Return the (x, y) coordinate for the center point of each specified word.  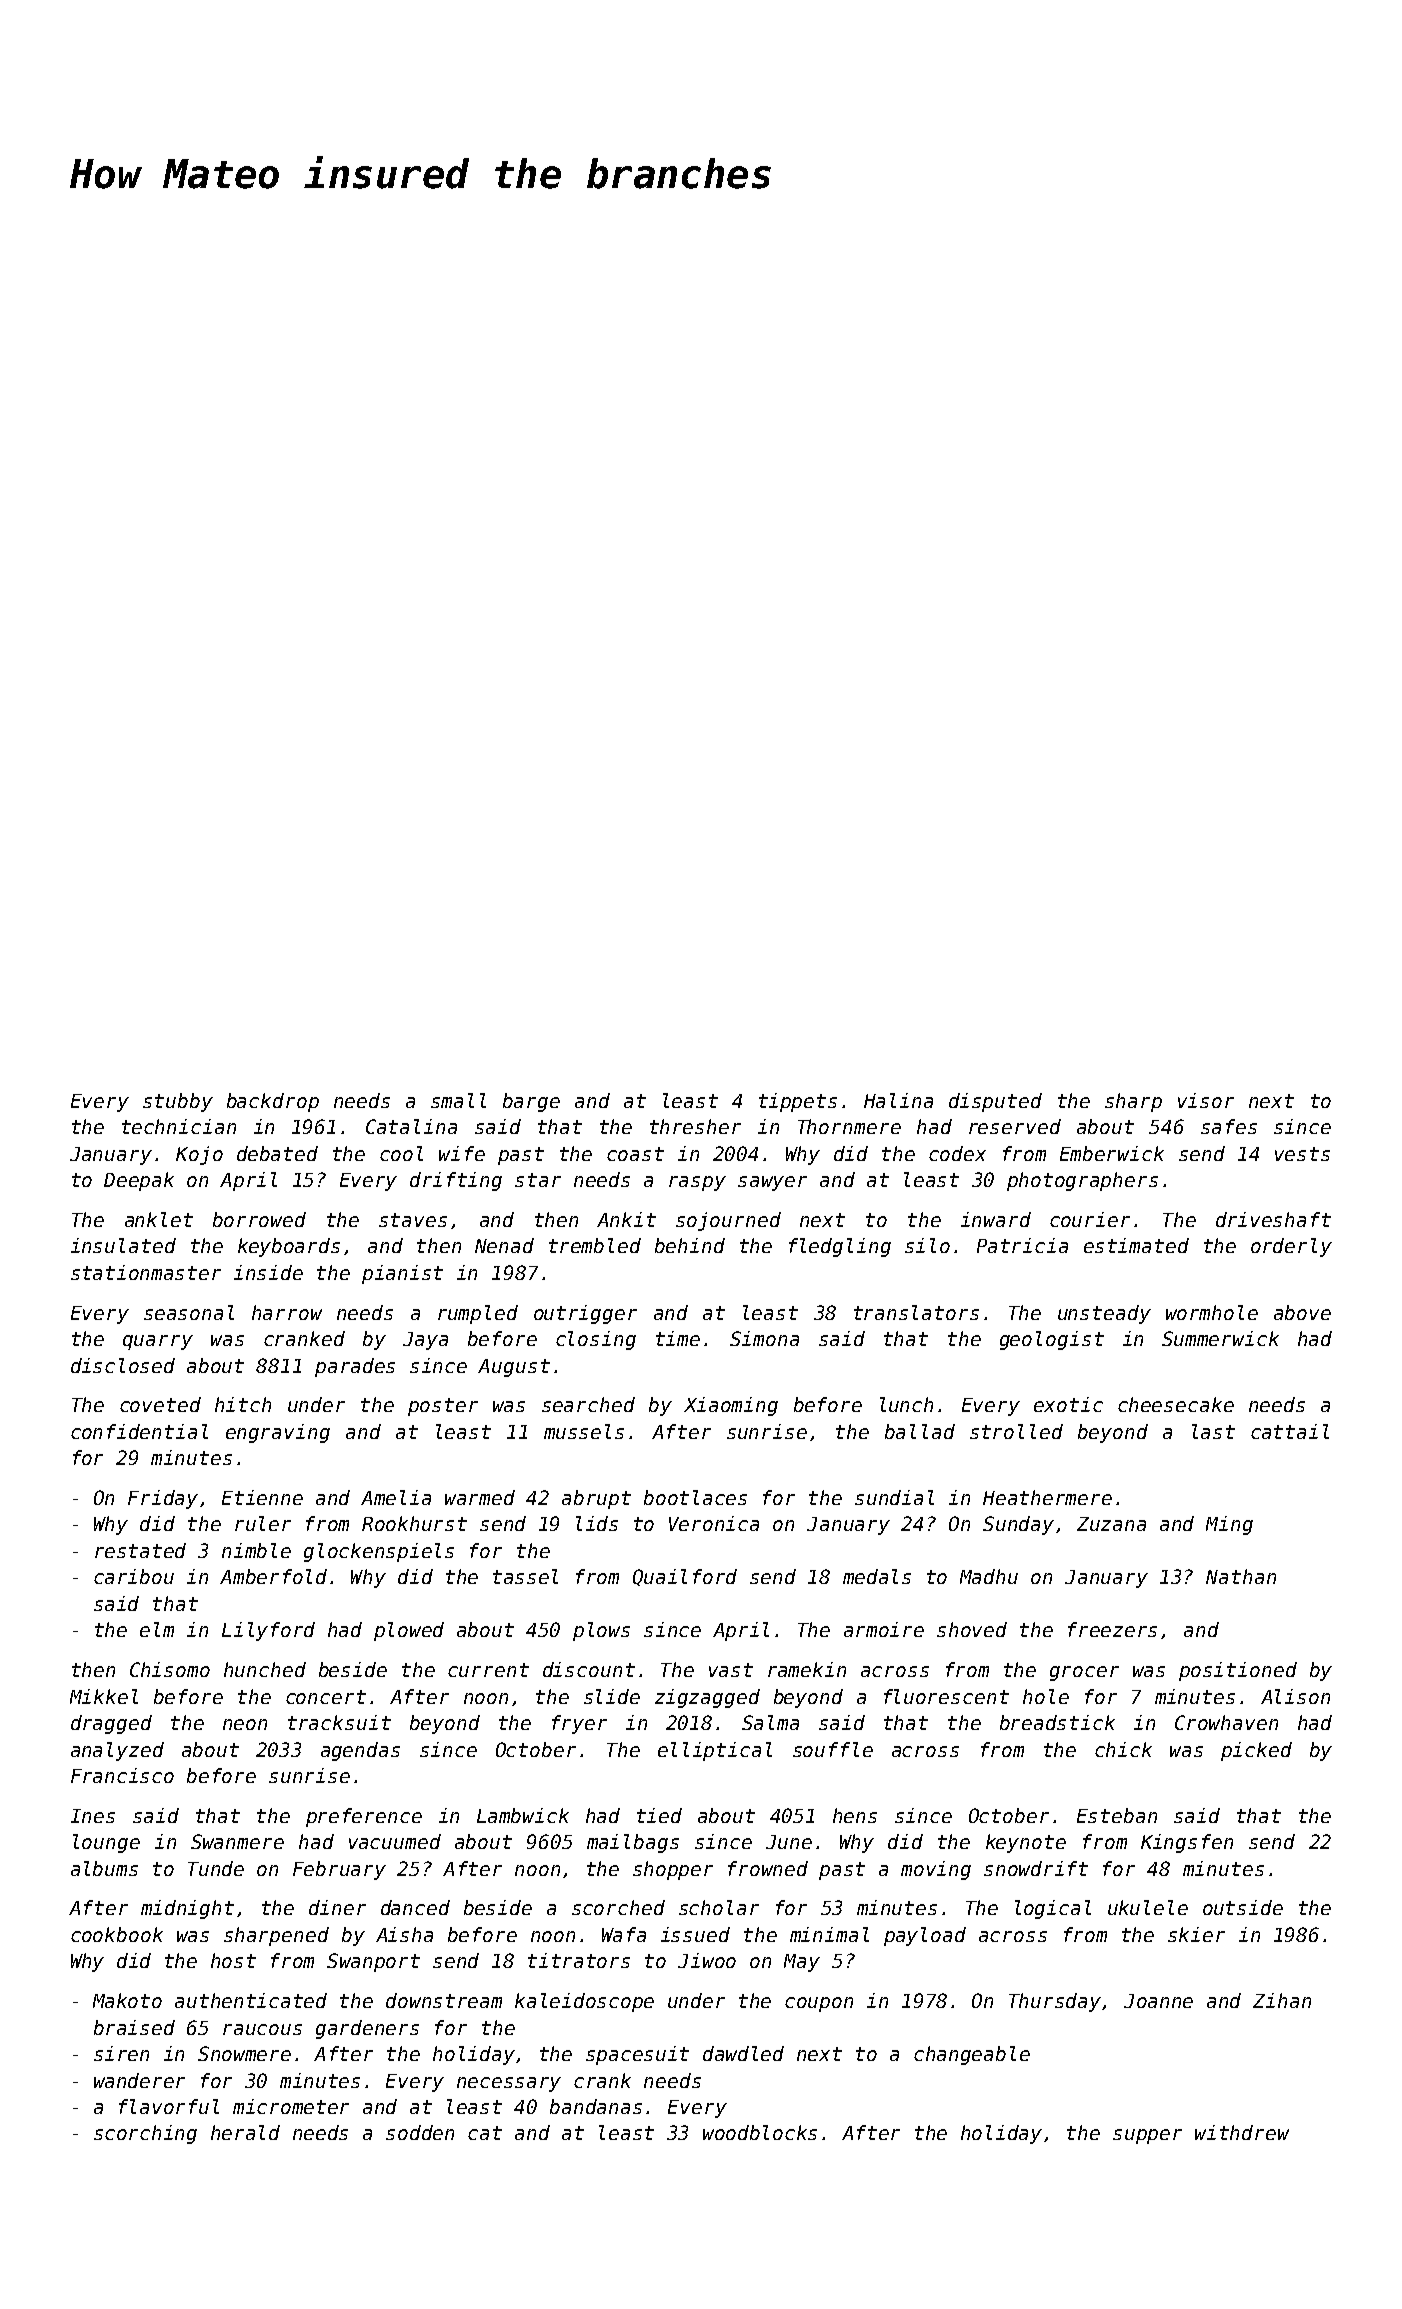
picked (1256, 1751)
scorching (145, 2134)
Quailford (685, 1577)
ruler (263, 1523)
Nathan (1241, 1576)
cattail (1290, 1431)
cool (401, 1153)
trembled (595, 1245)
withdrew (1242, 2132)
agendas (360, 1751)
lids (597, 1523)
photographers (1082, 1181)
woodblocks (760, 2132)
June (789, 1842)
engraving (278, 1433)
